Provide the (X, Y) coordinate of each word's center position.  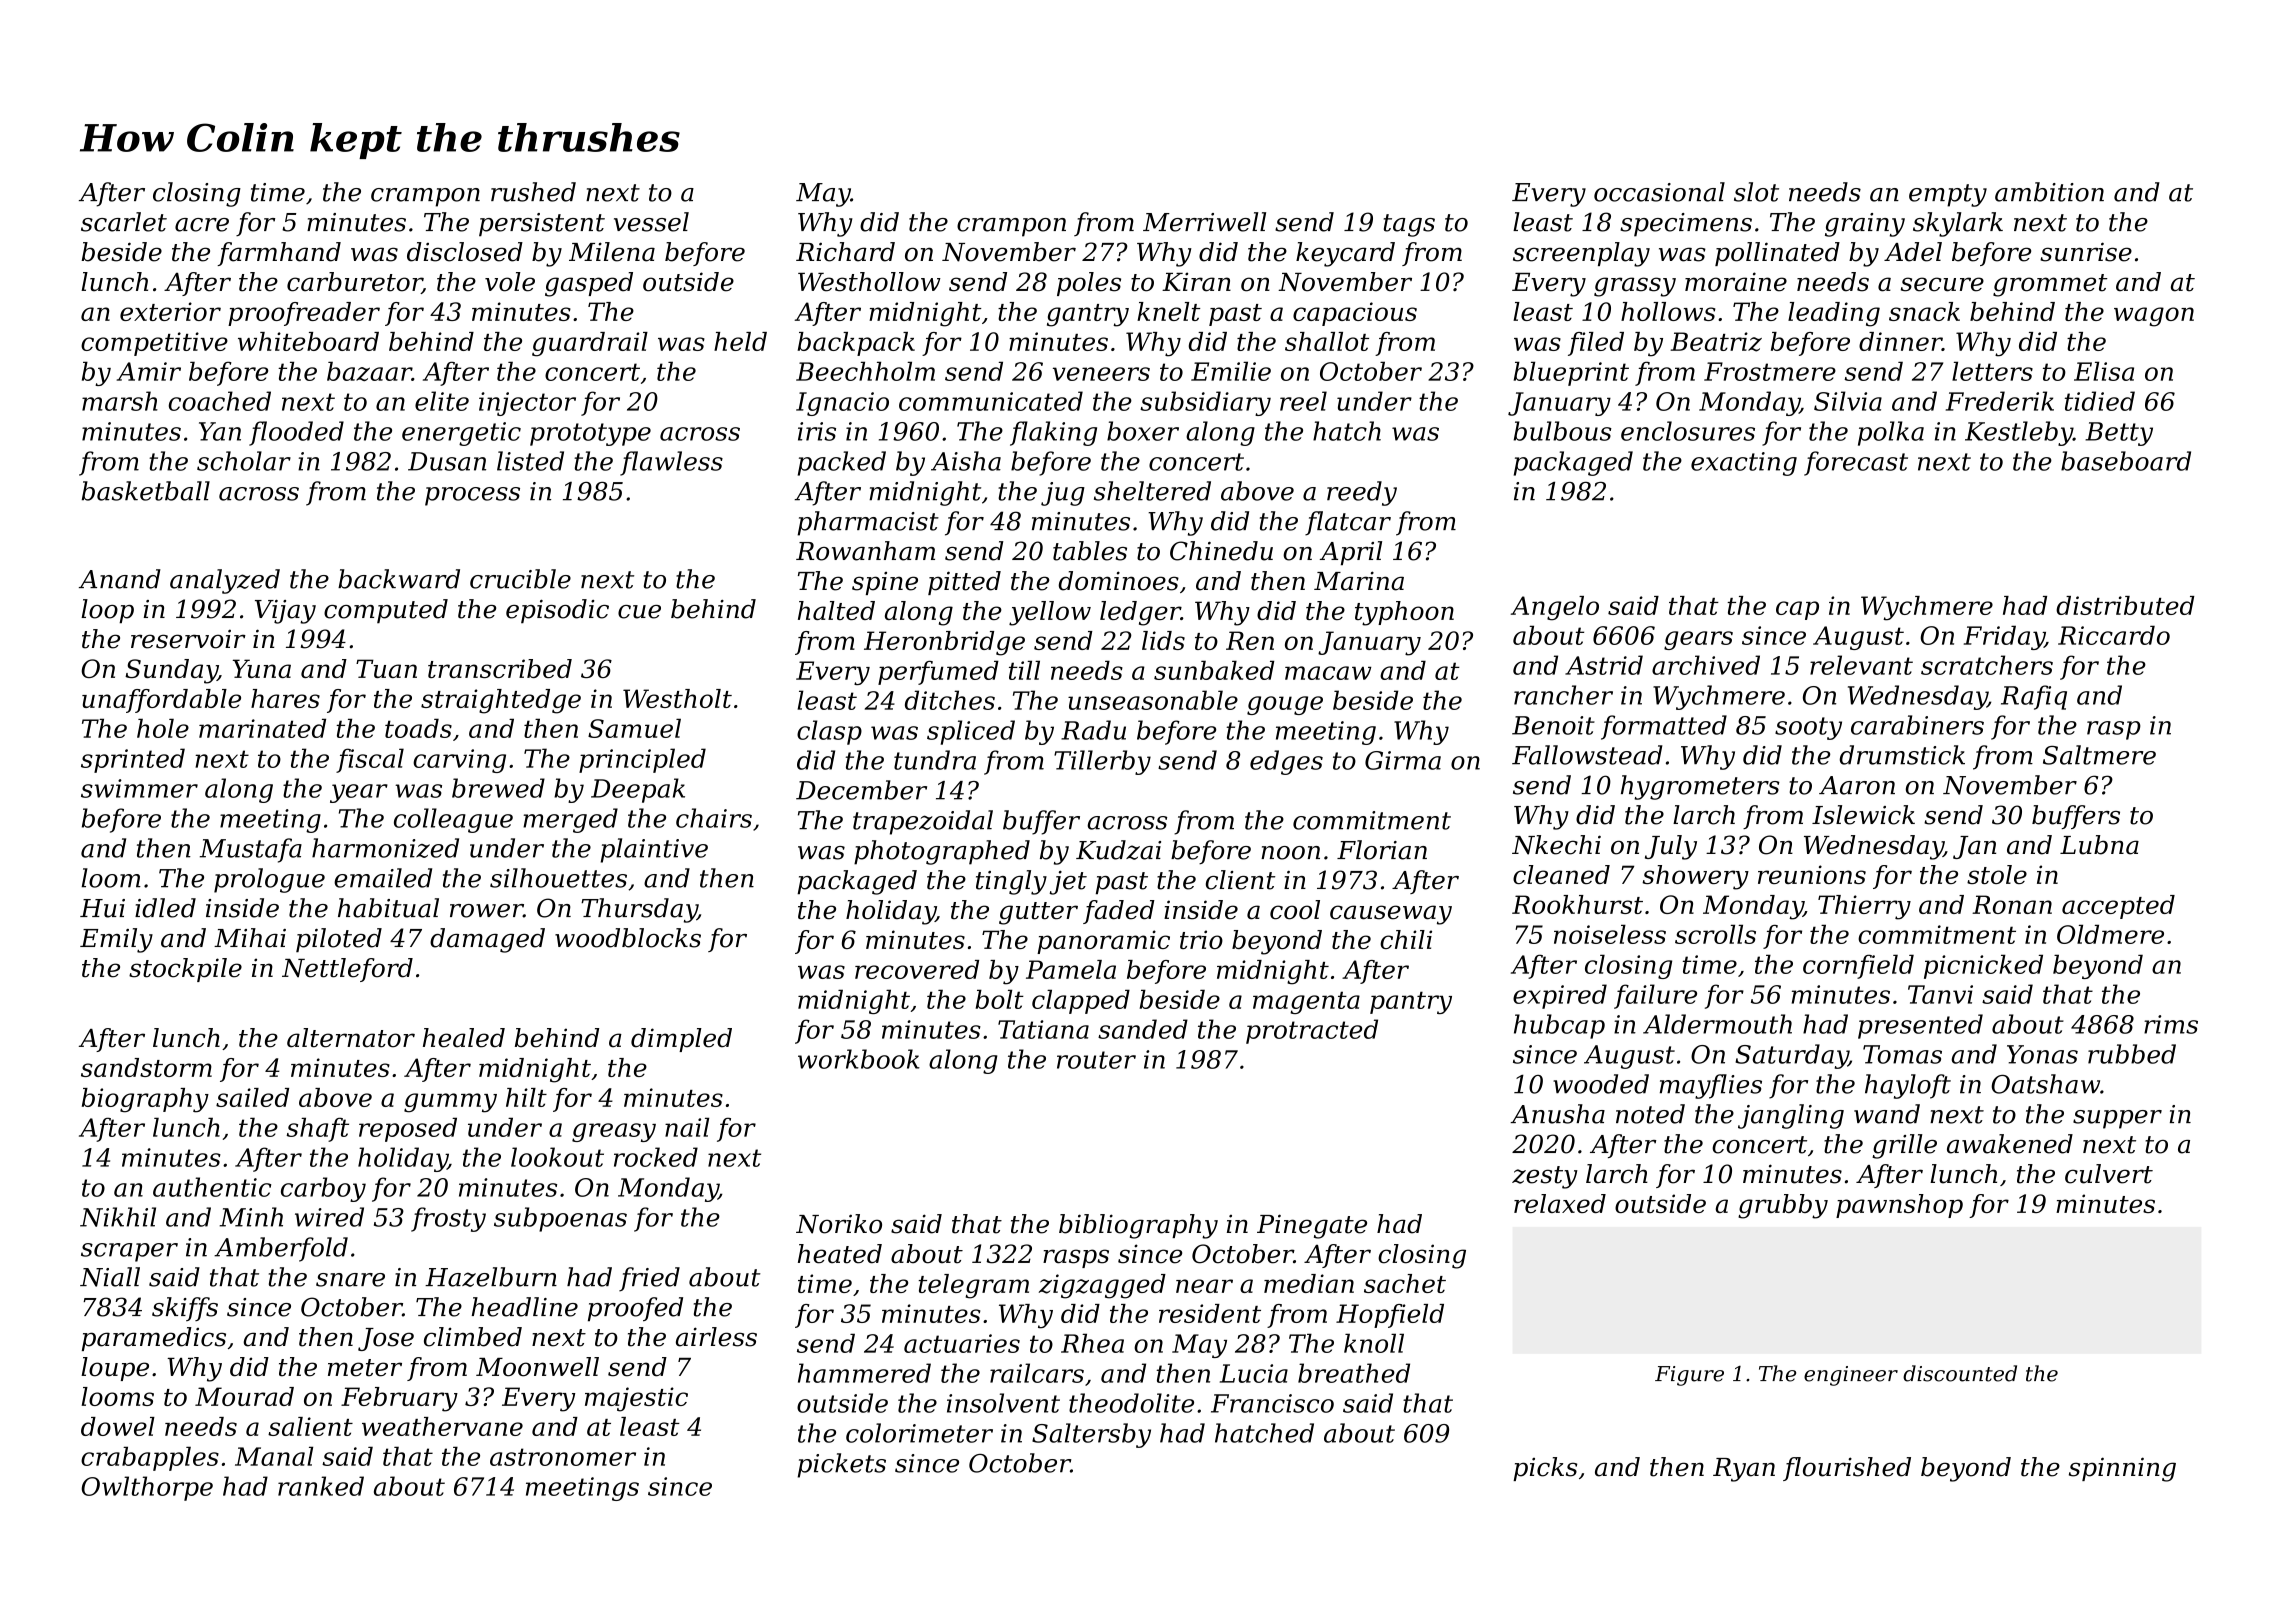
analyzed (225, 581)
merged (570, 820)
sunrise (2086, 252)
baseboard (2126, 461)
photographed (942, 852)
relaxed (1560, 1203)
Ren (1250, 640)
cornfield (1858, 966)
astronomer (563, 1457)
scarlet (124, 222)
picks (1545, 1469)
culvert (2109, 1174)
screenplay (1581, 254)
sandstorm (146, 1067)
